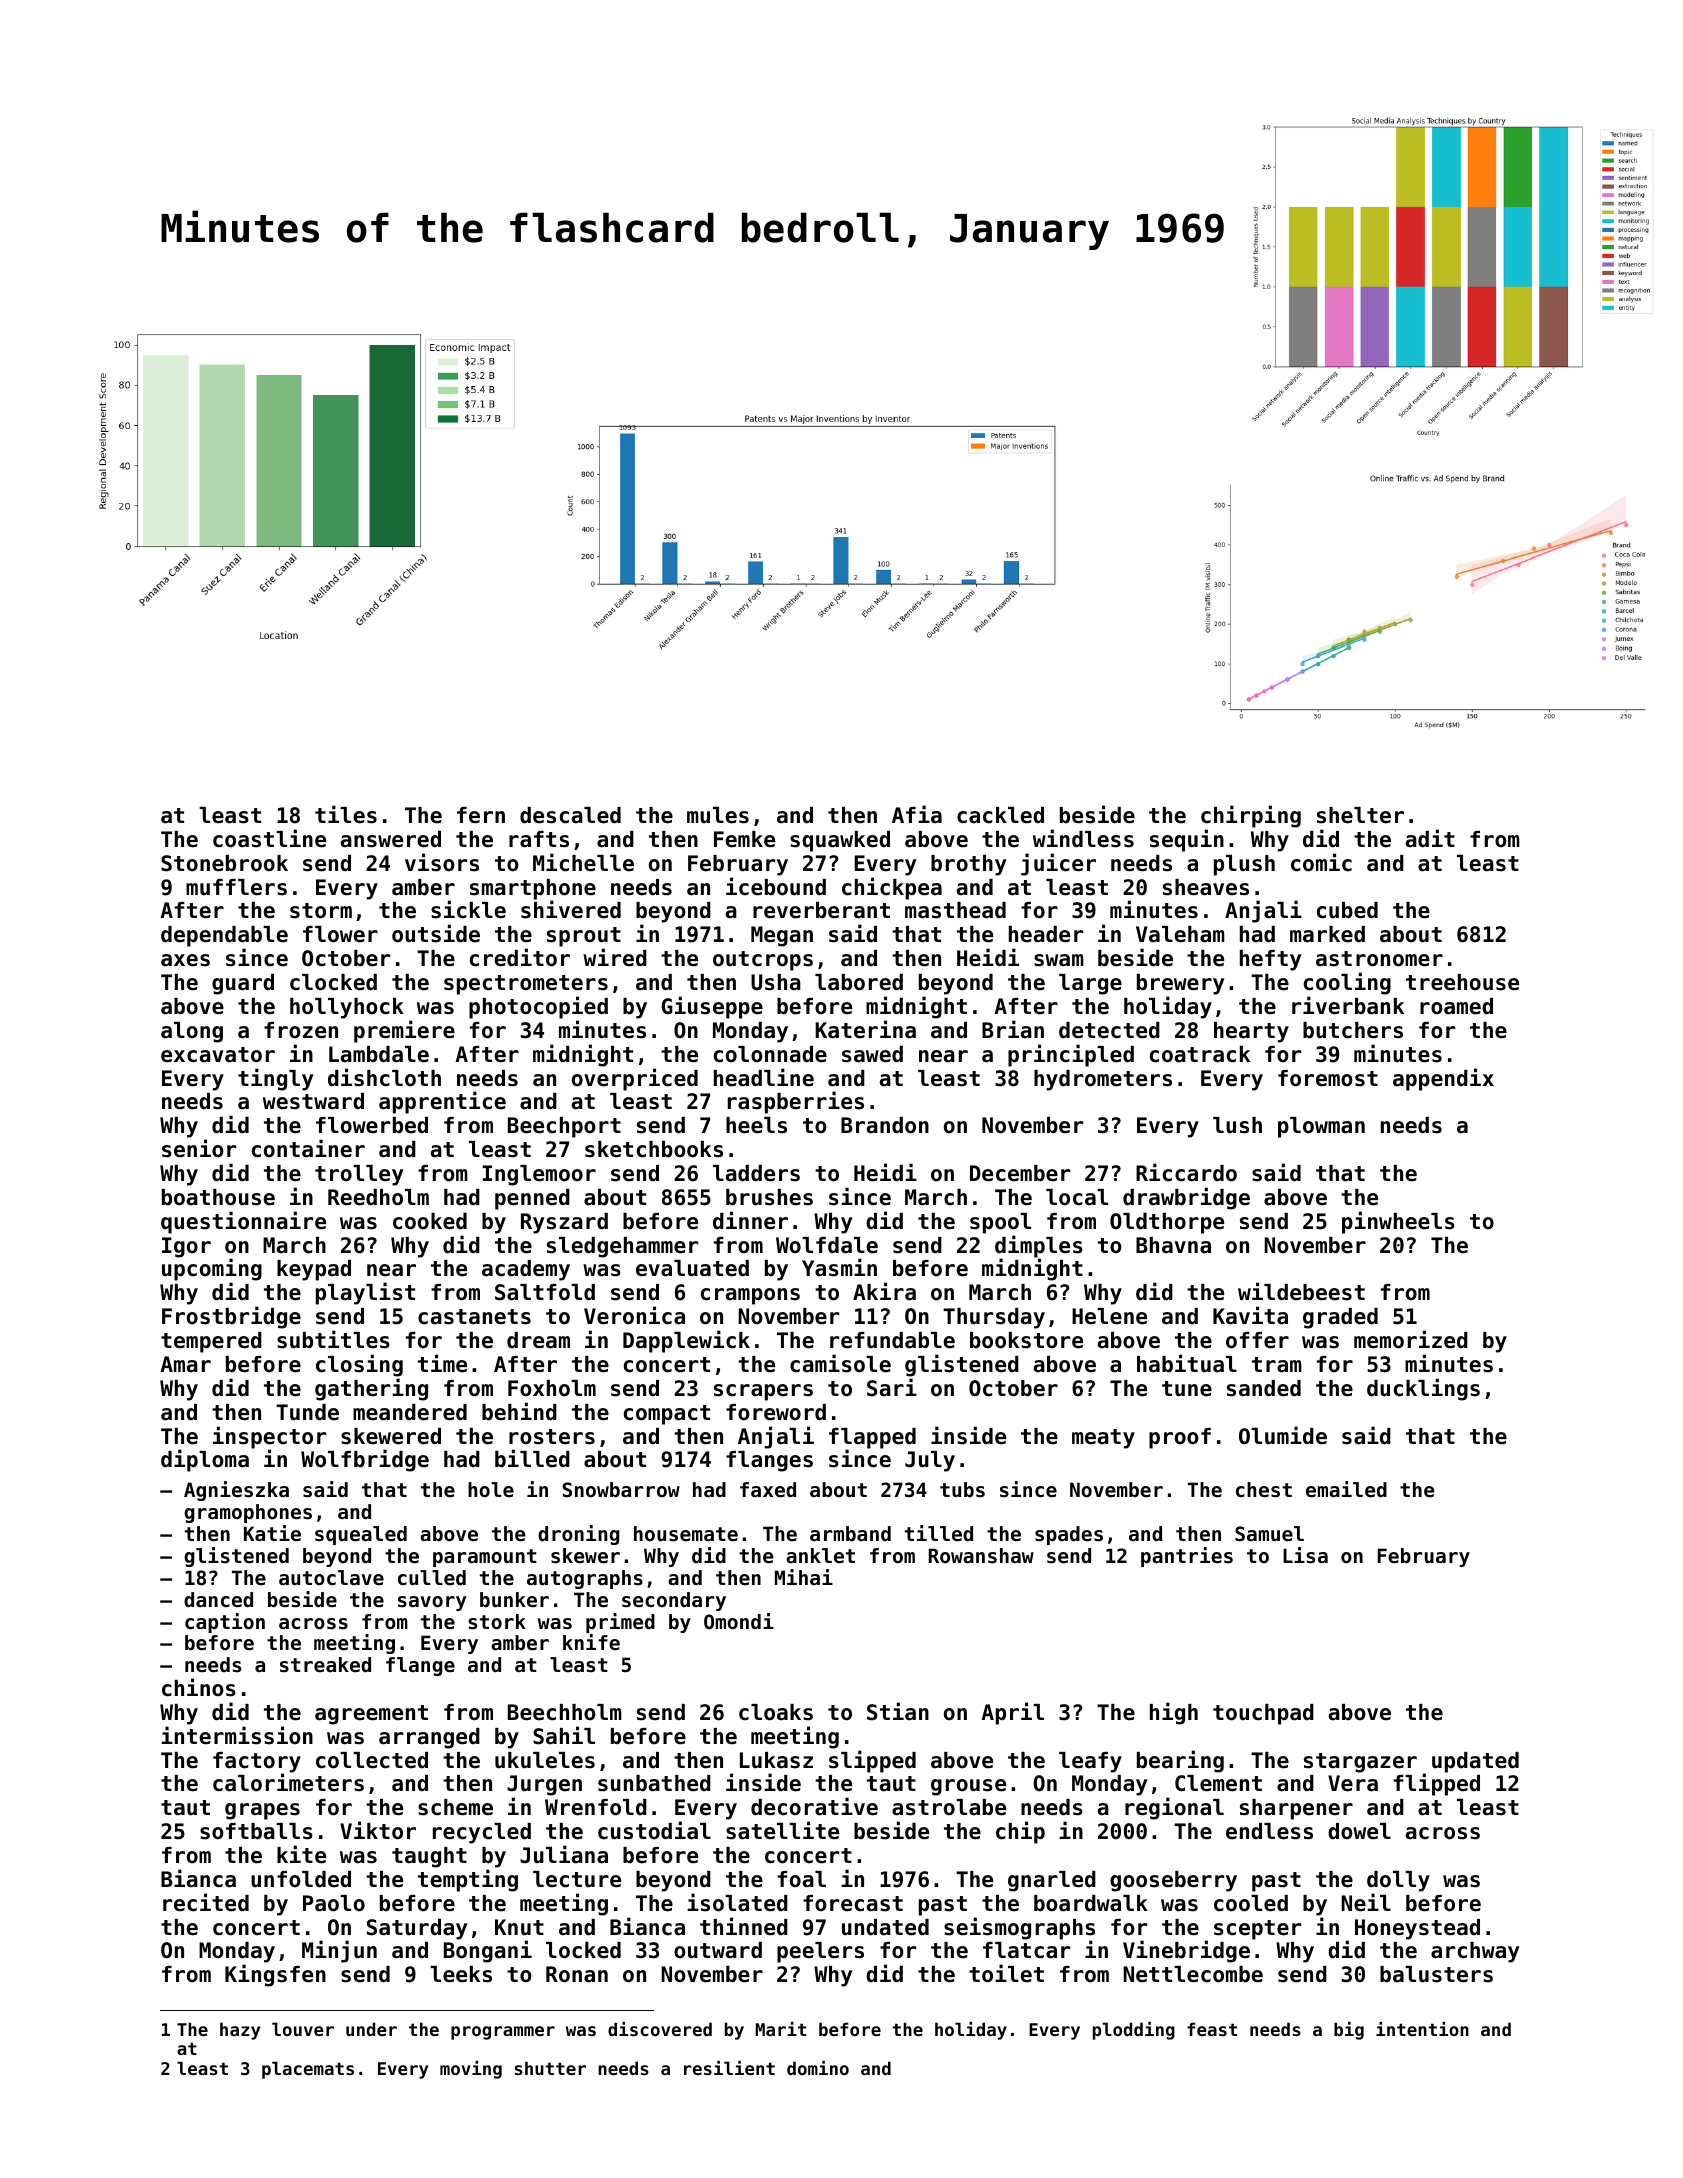  I want to click on ducklings, so click(1423, 1389).
